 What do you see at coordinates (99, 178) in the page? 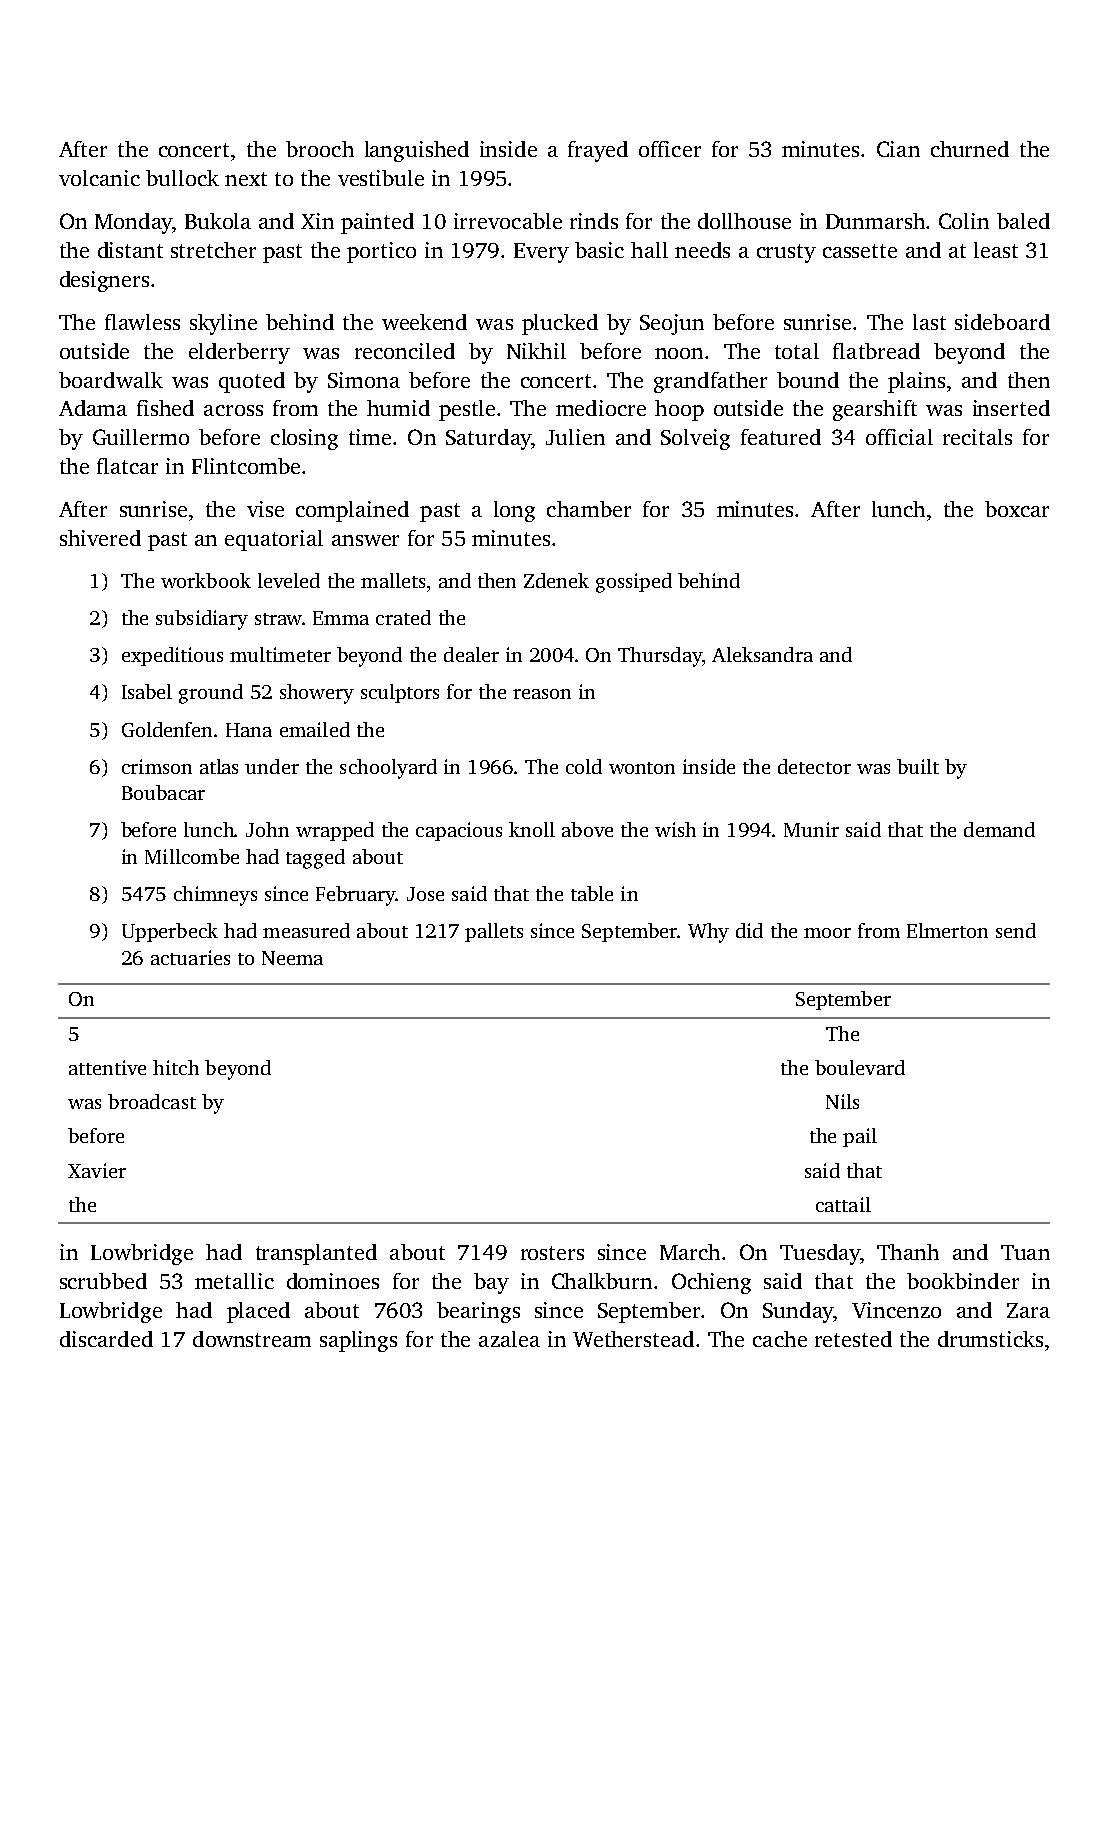
I see `volcanic` at bounding box center [99, 178].
